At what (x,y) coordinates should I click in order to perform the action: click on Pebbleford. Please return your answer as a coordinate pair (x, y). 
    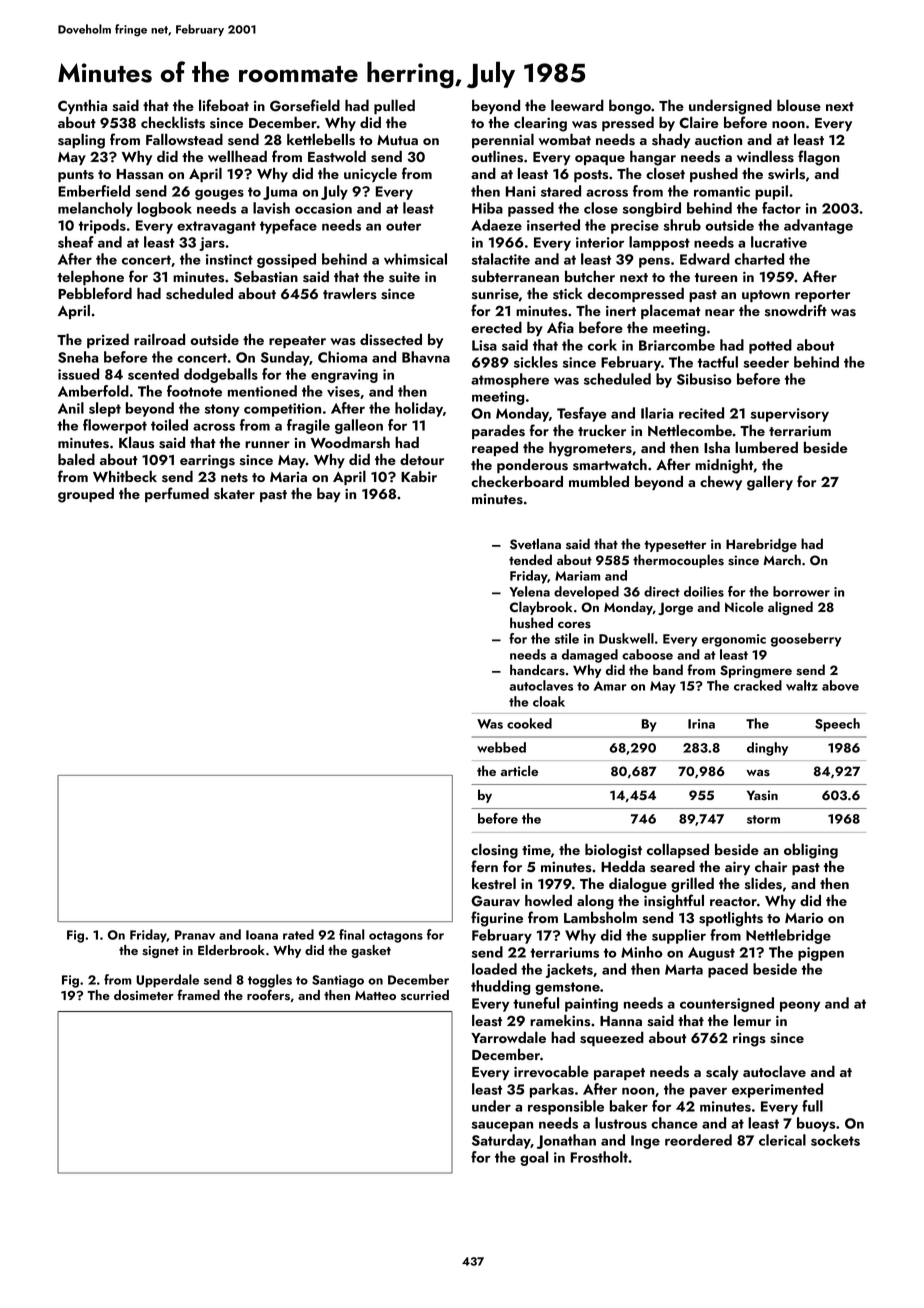
    Looking at the image, I should click on (95, 293).
